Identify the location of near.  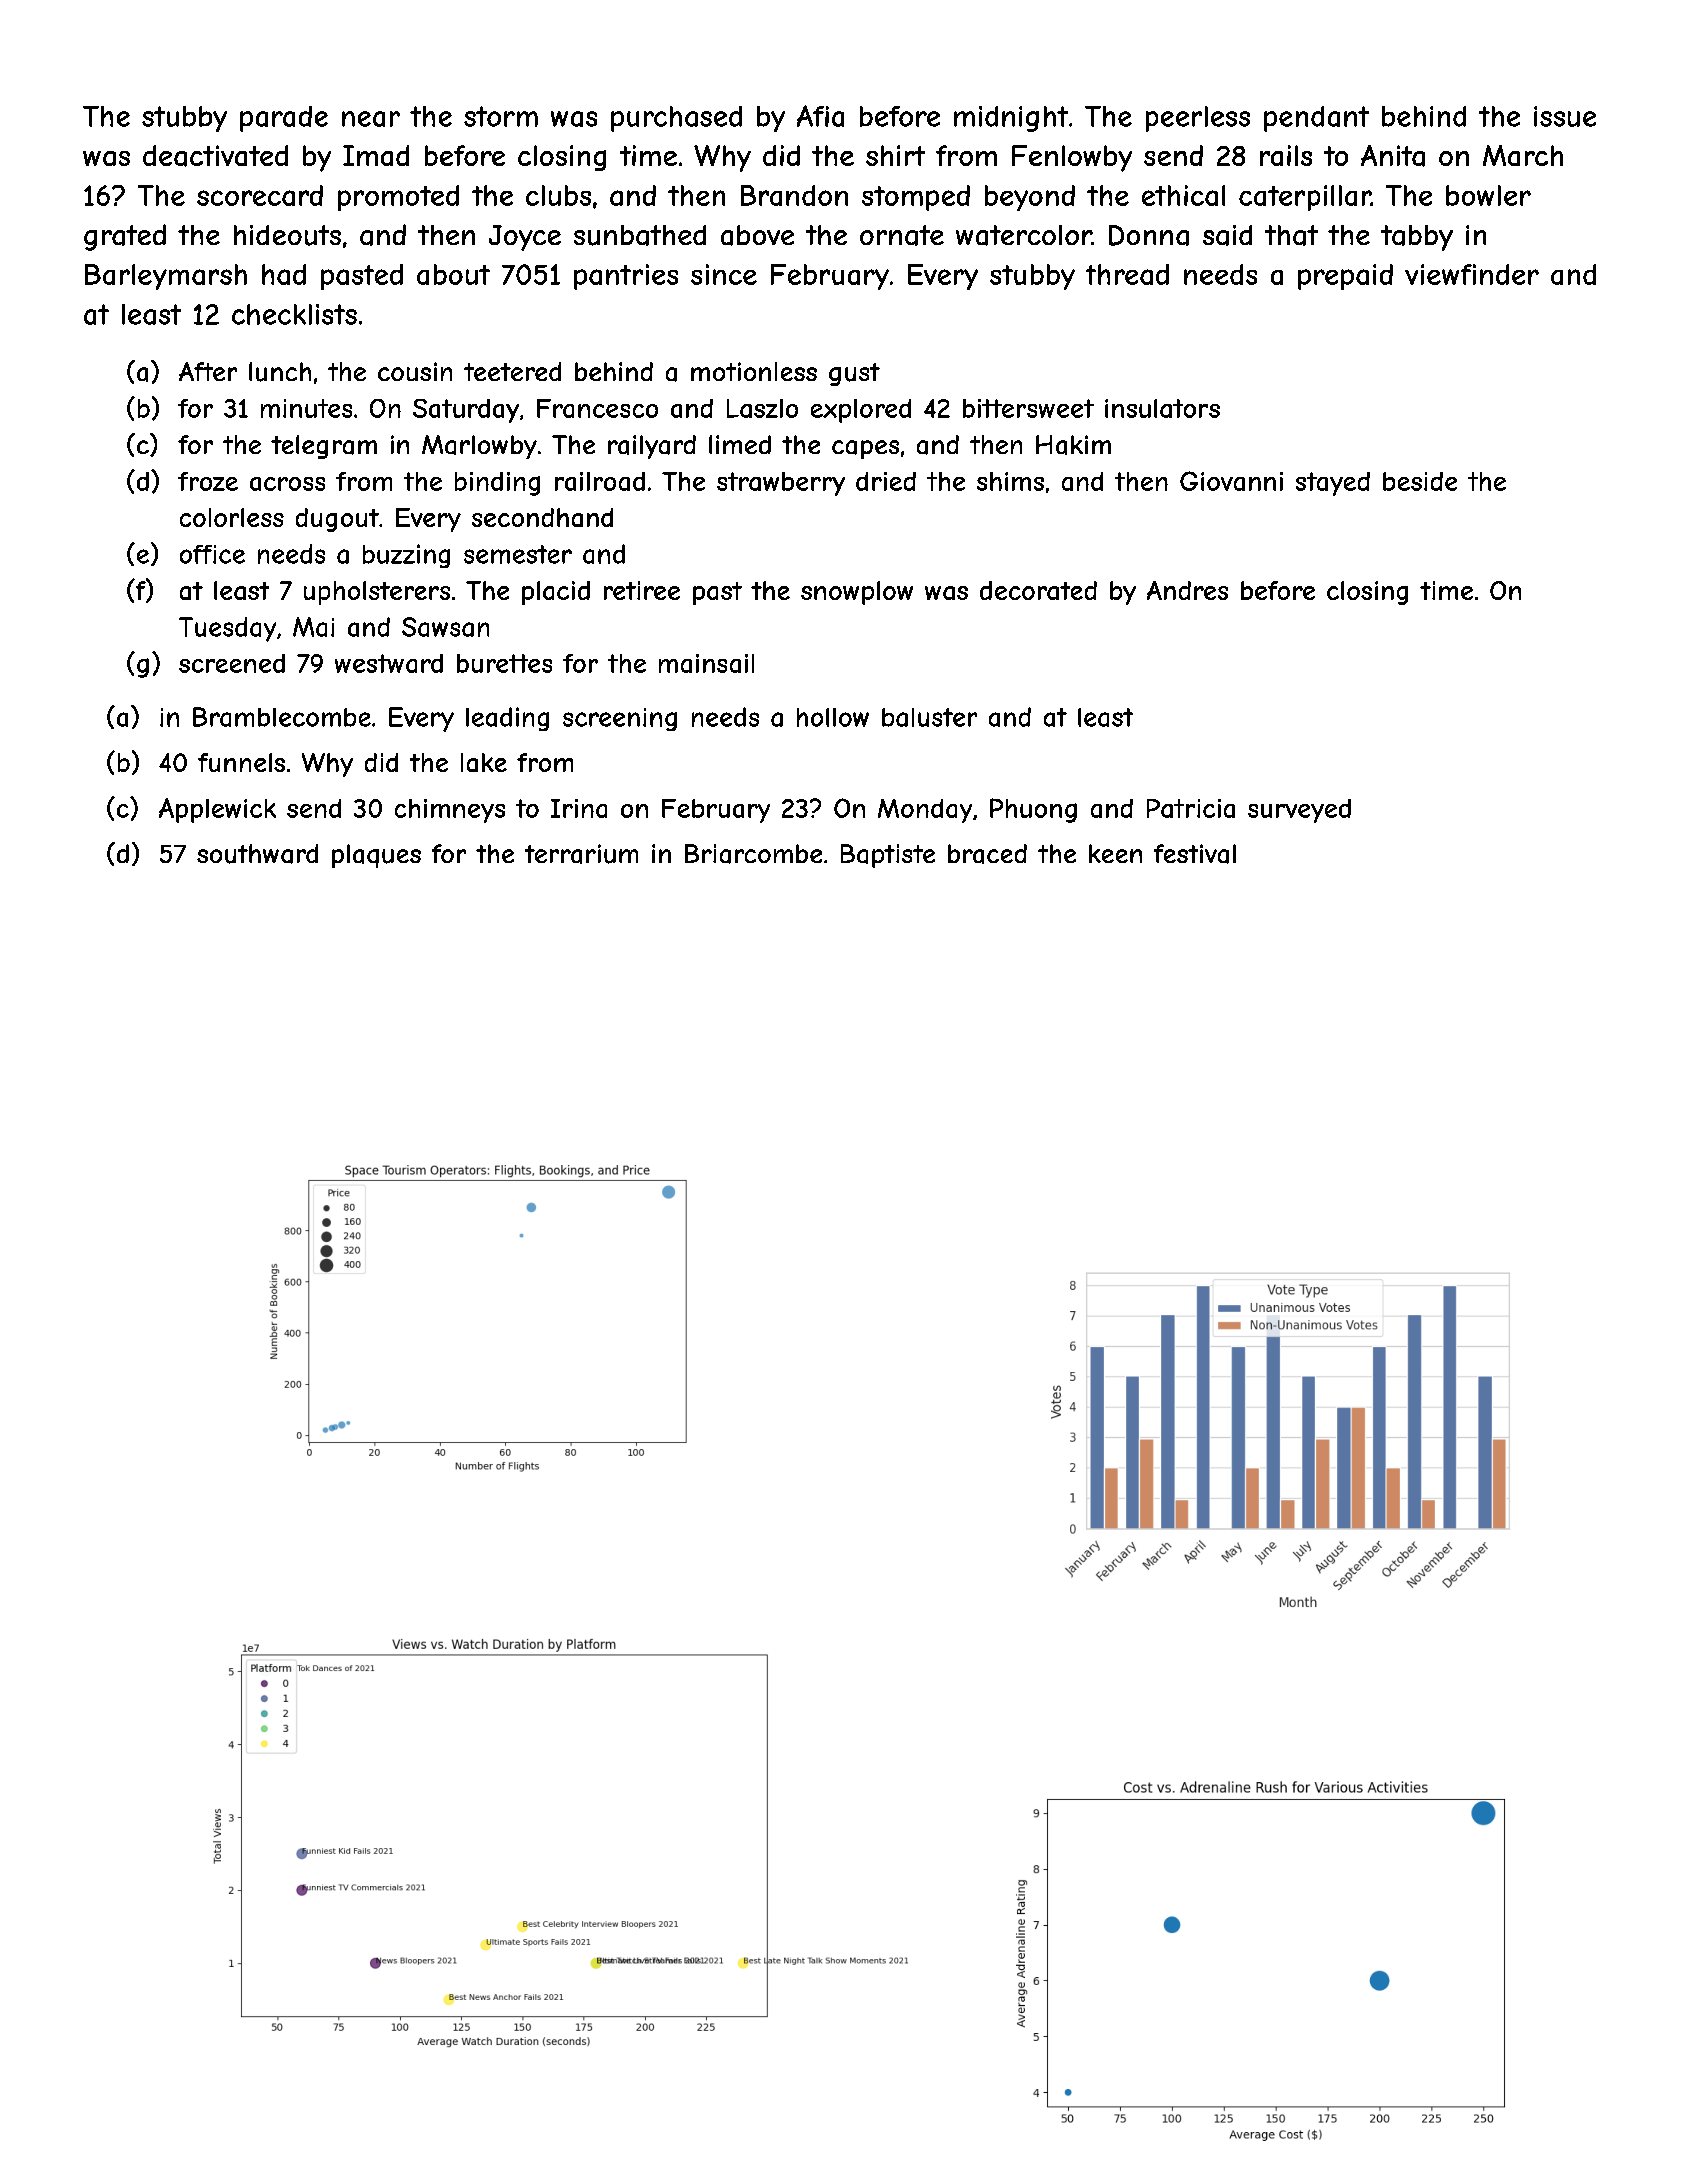
(371, 119).
